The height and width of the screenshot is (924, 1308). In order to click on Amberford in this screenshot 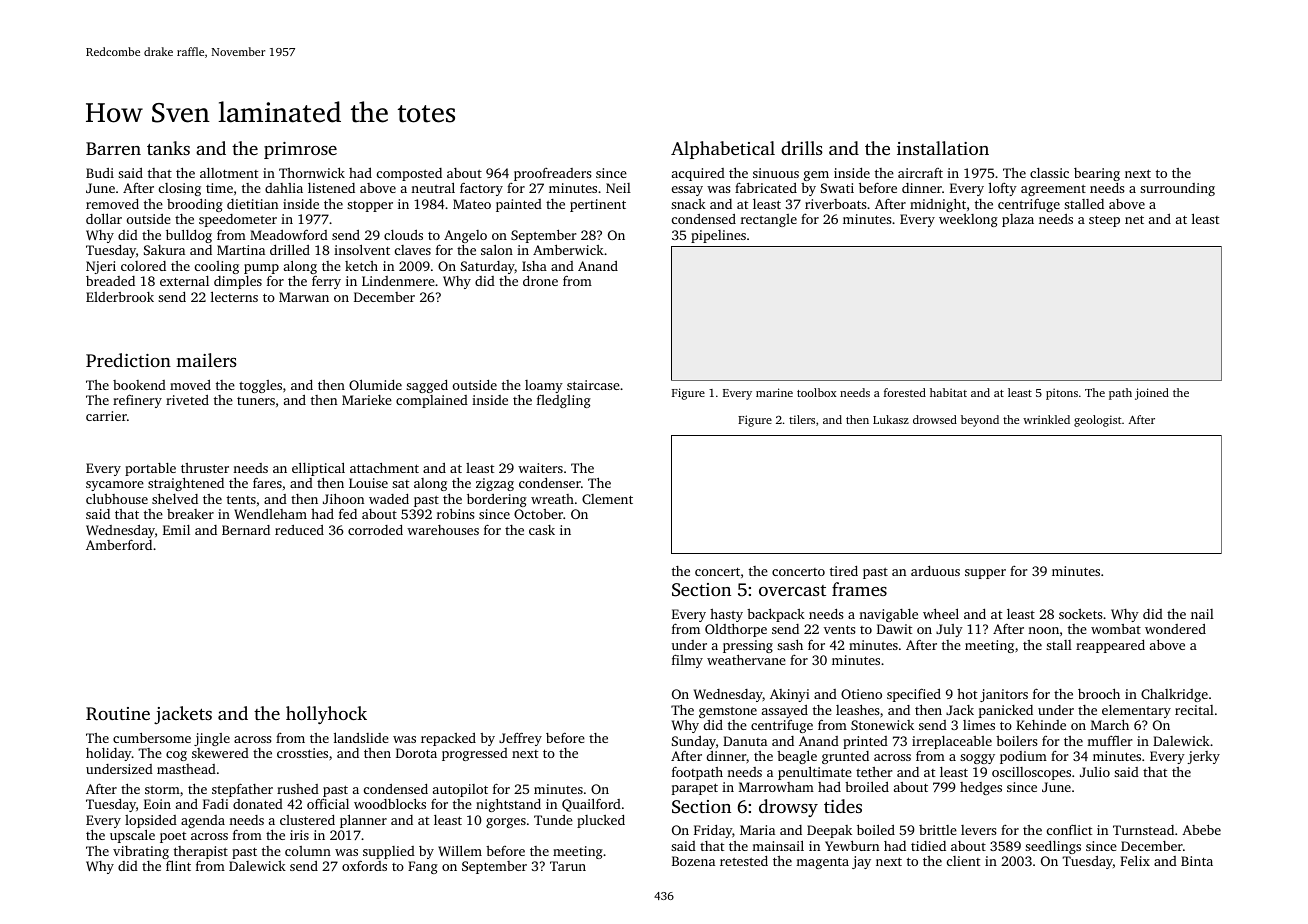, I will do `click(119, 544)`.
